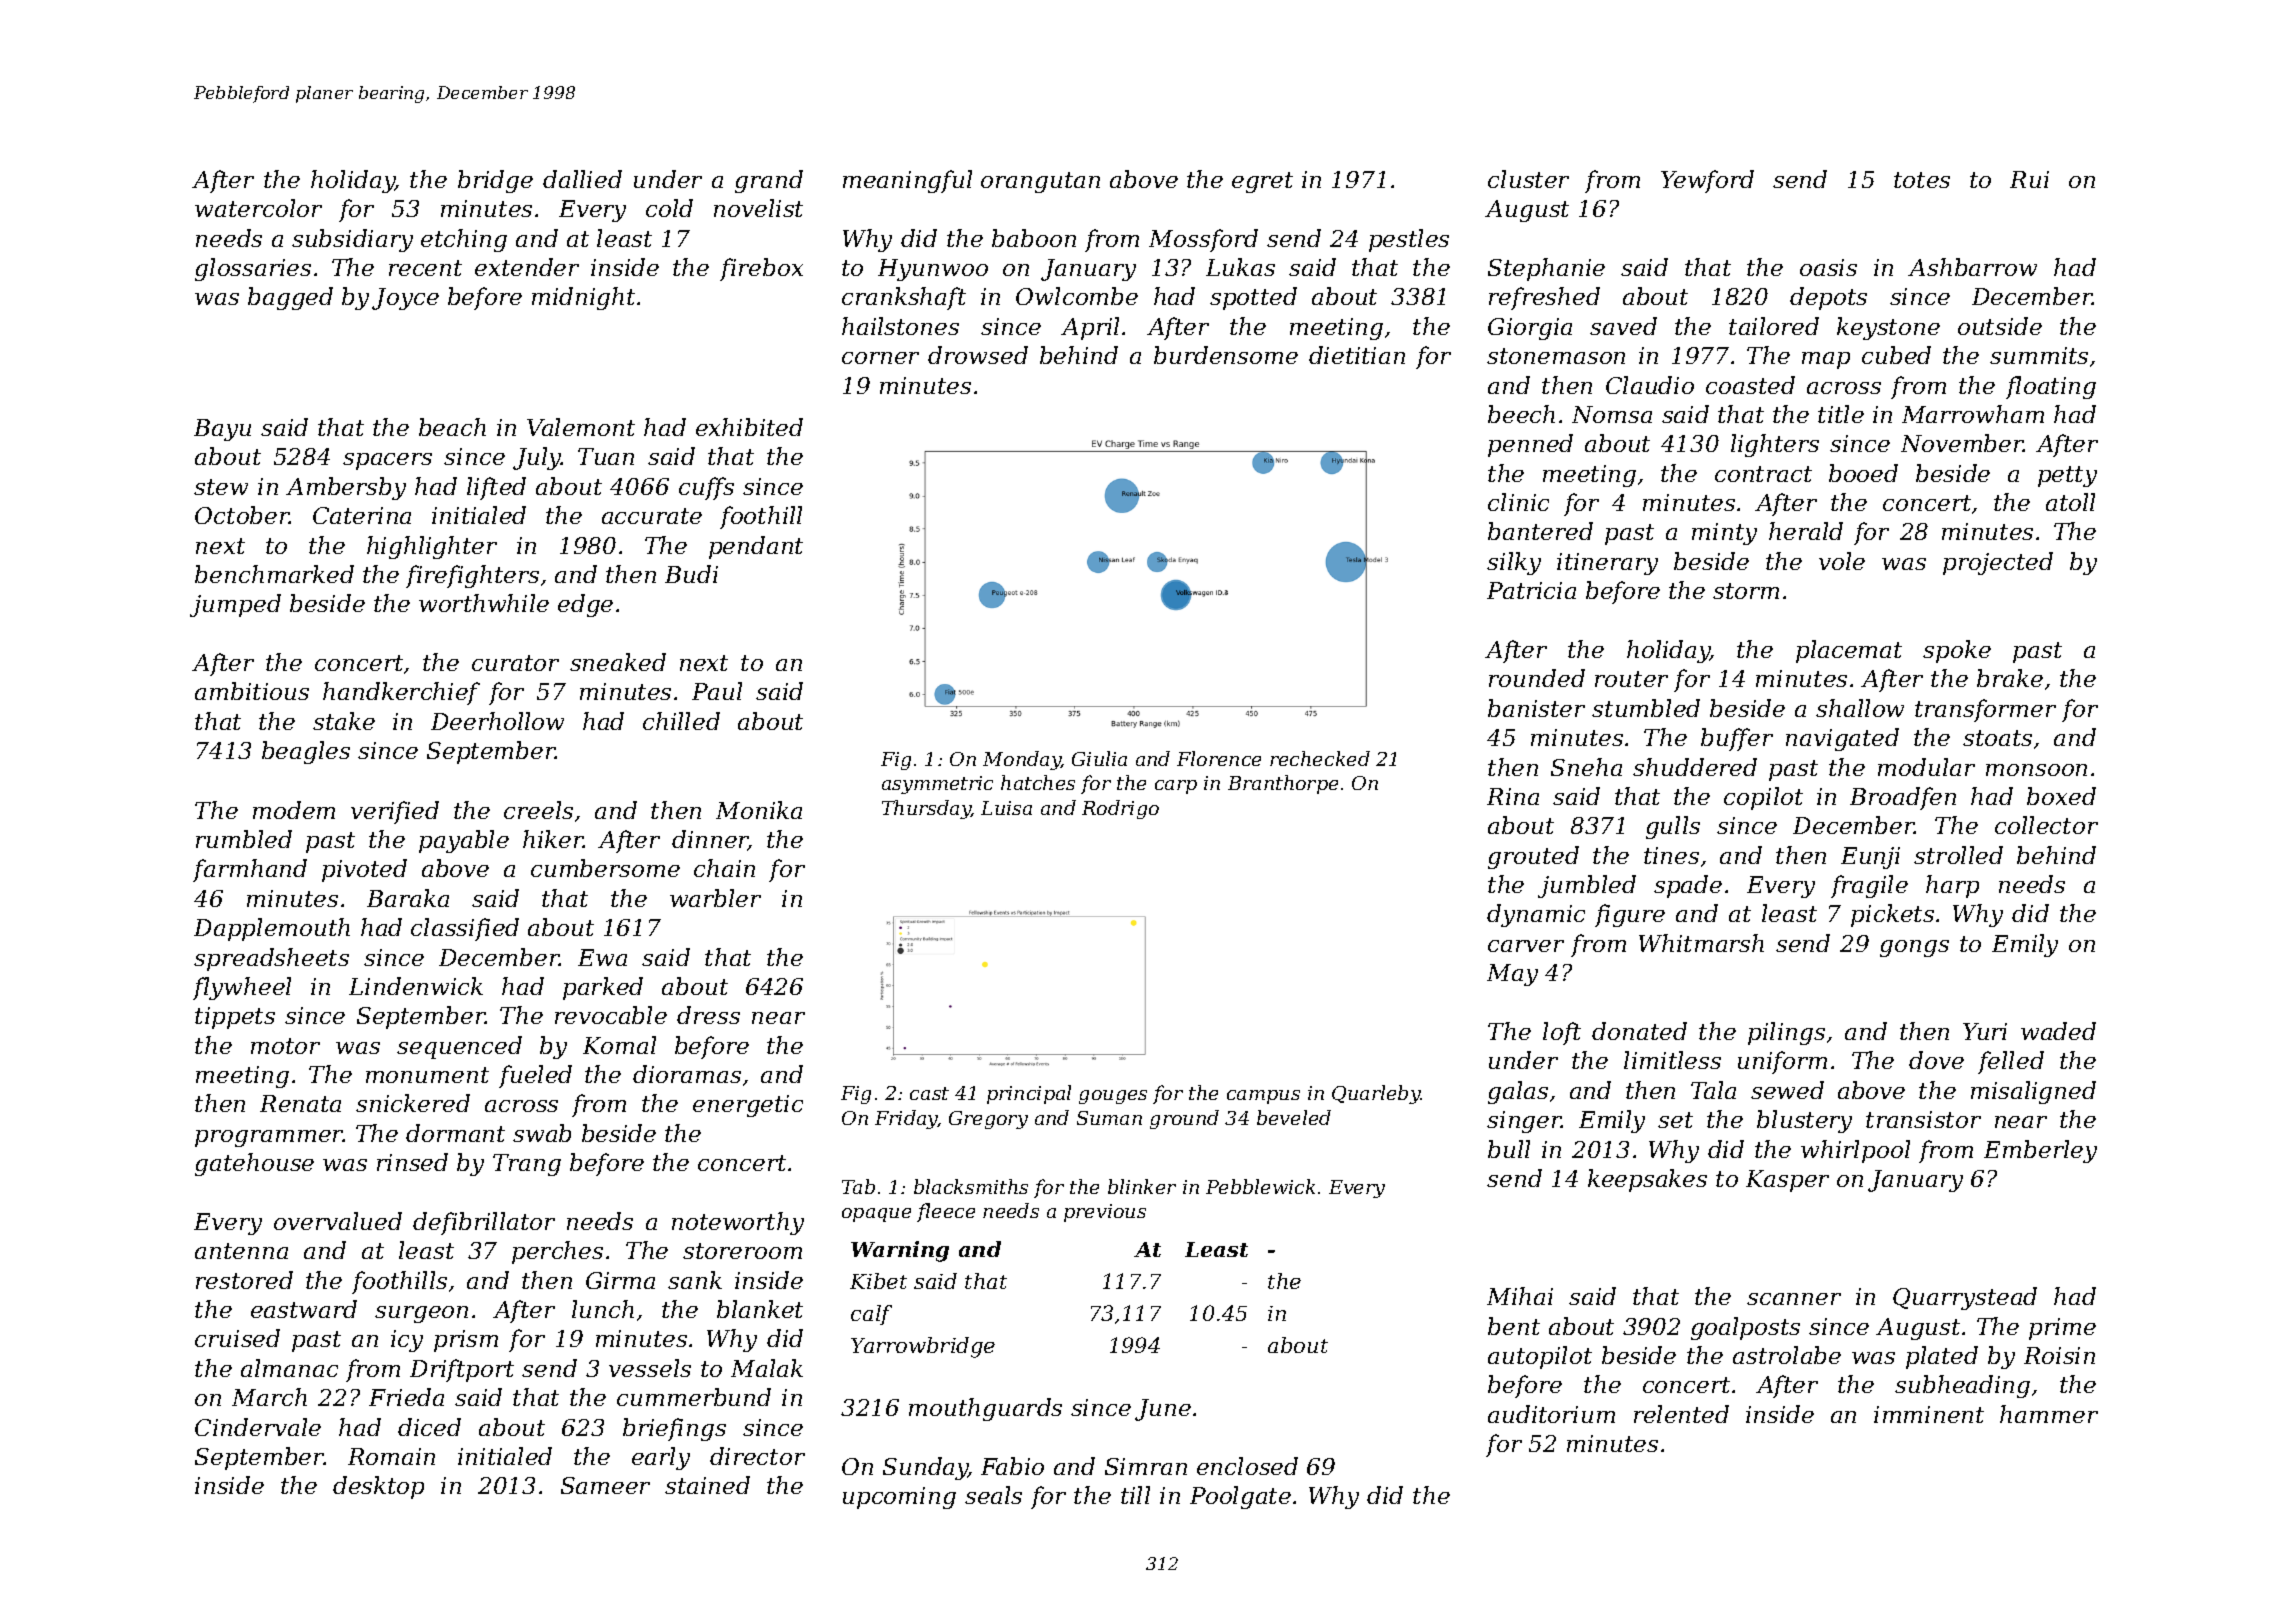 This page has width=2292, height=1620. I want to click on jumped, so click(235, 605).
